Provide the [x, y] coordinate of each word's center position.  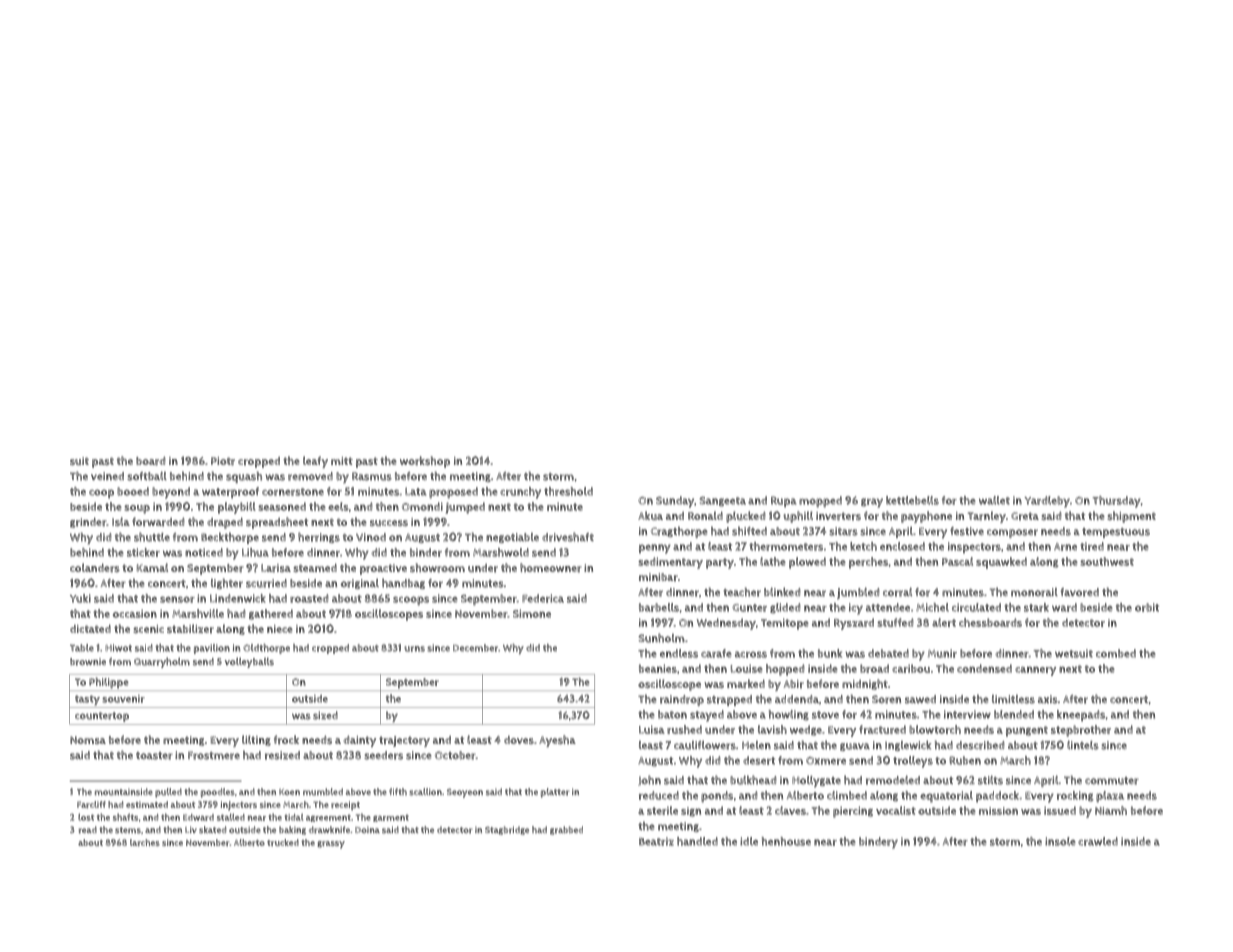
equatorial [946, 797]
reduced [659, 795]
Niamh [1111, 810]
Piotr [223, 461]
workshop [425, 462]
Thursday [1117, 502]
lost [86, 817]
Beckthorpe [230, 538]
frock [286, 740]
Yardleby [1047, 502]
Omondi [422, 506]
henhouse [786, 841]
